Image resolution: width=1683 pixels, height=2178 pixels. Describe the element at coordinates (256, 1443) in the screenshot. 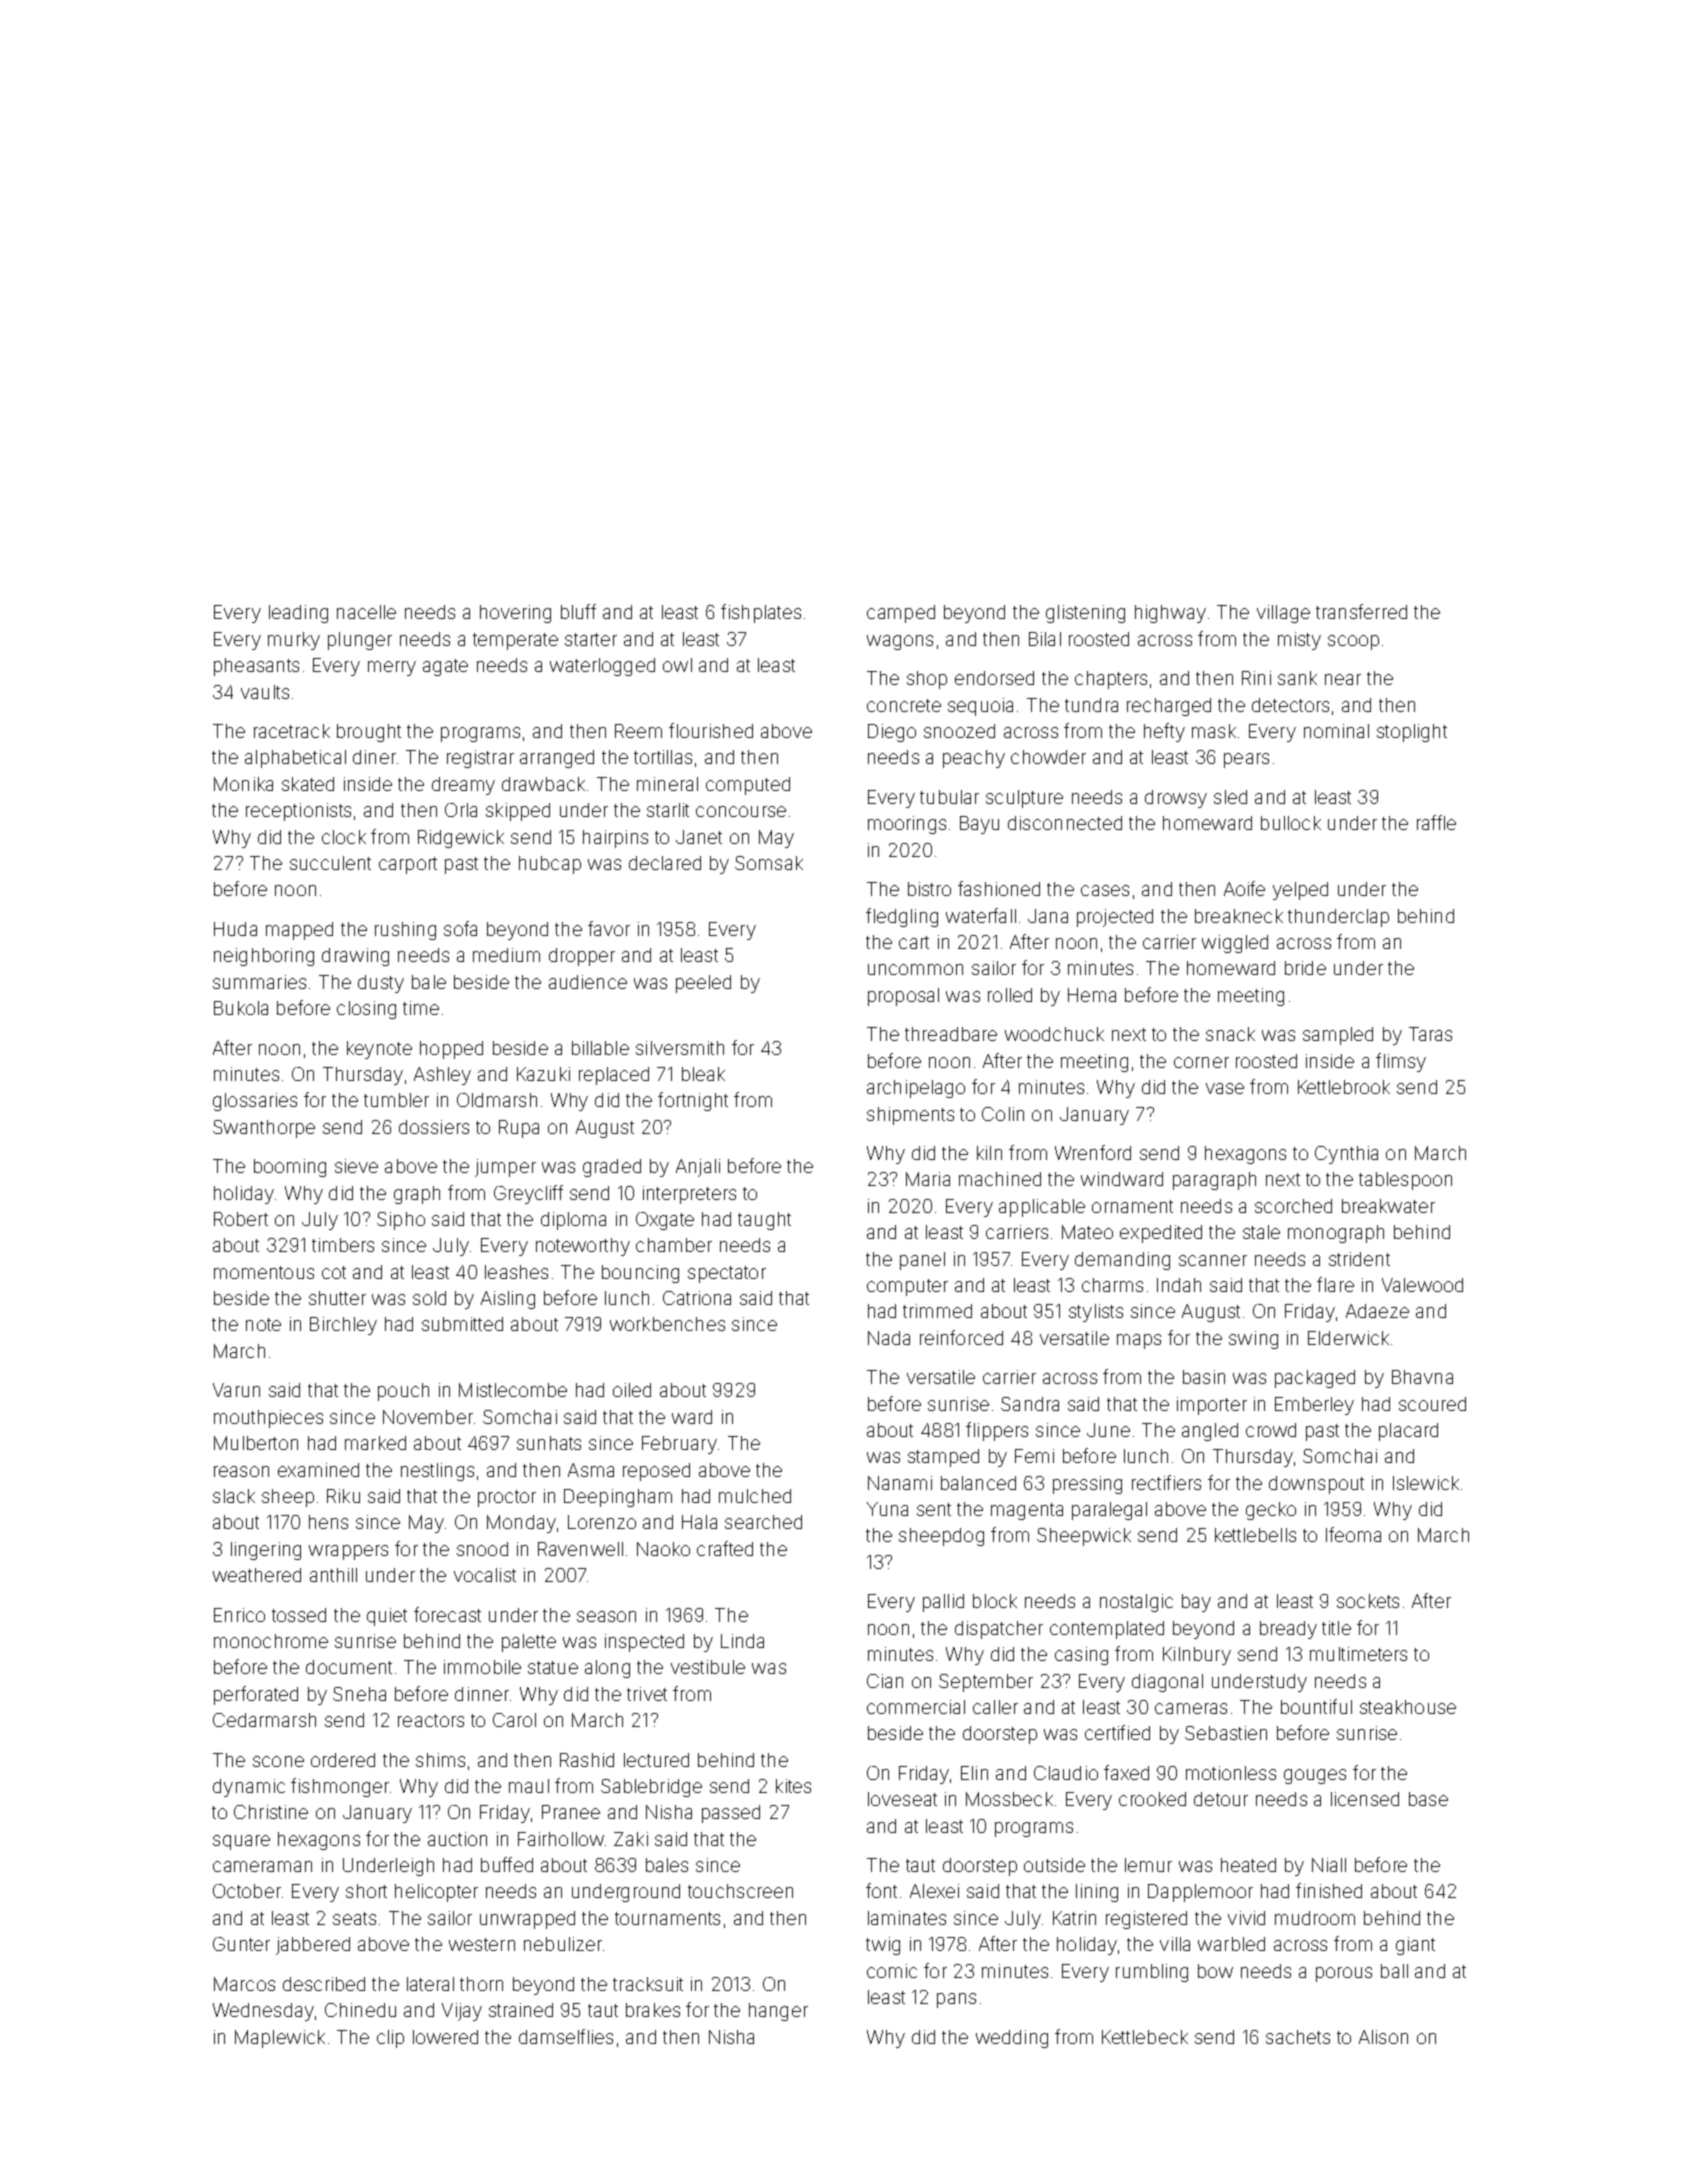

I see `Mulberton` at that location.
